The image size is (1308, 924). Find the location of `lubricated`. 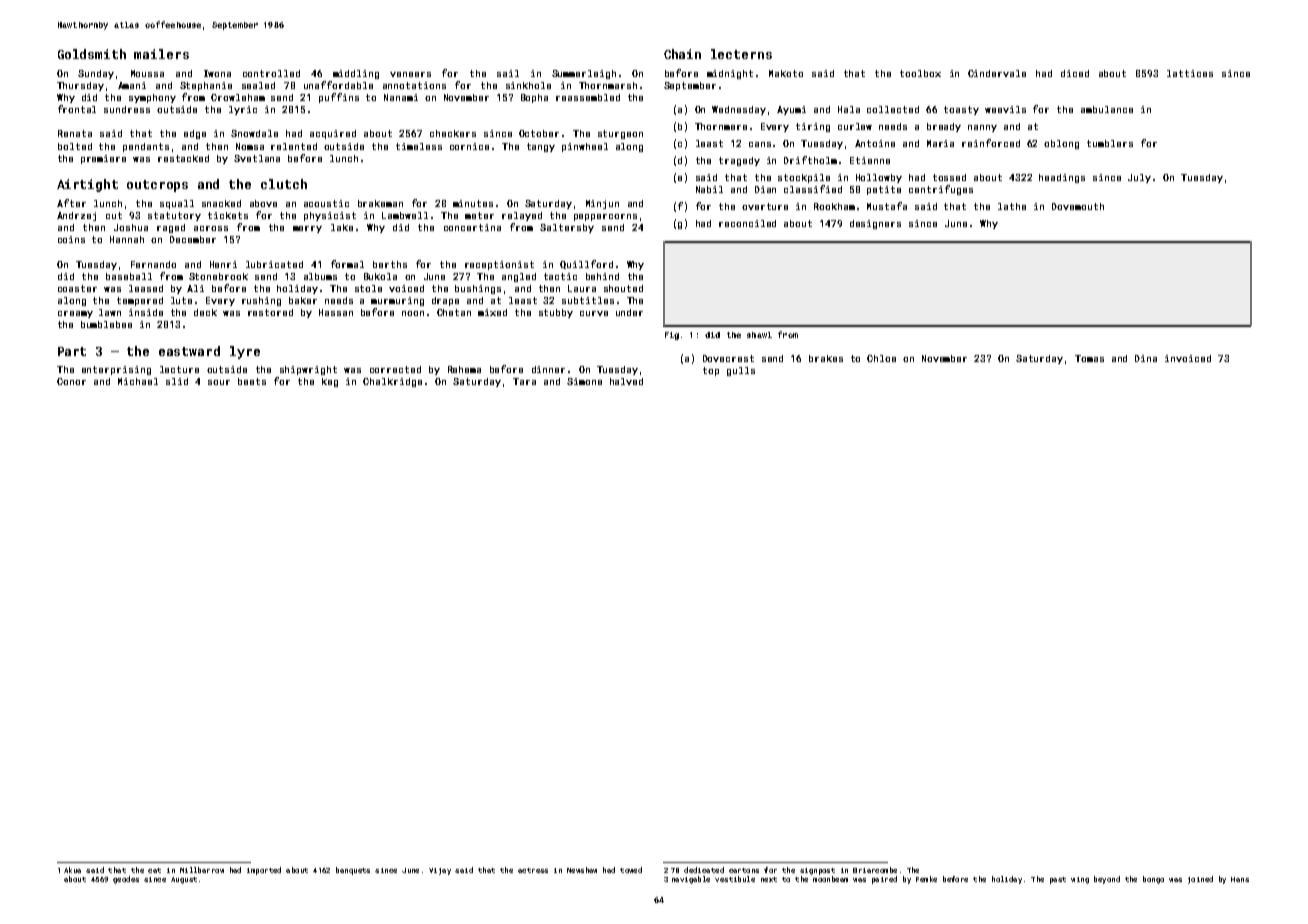

lubricated is located at coordinates (274, 264).
